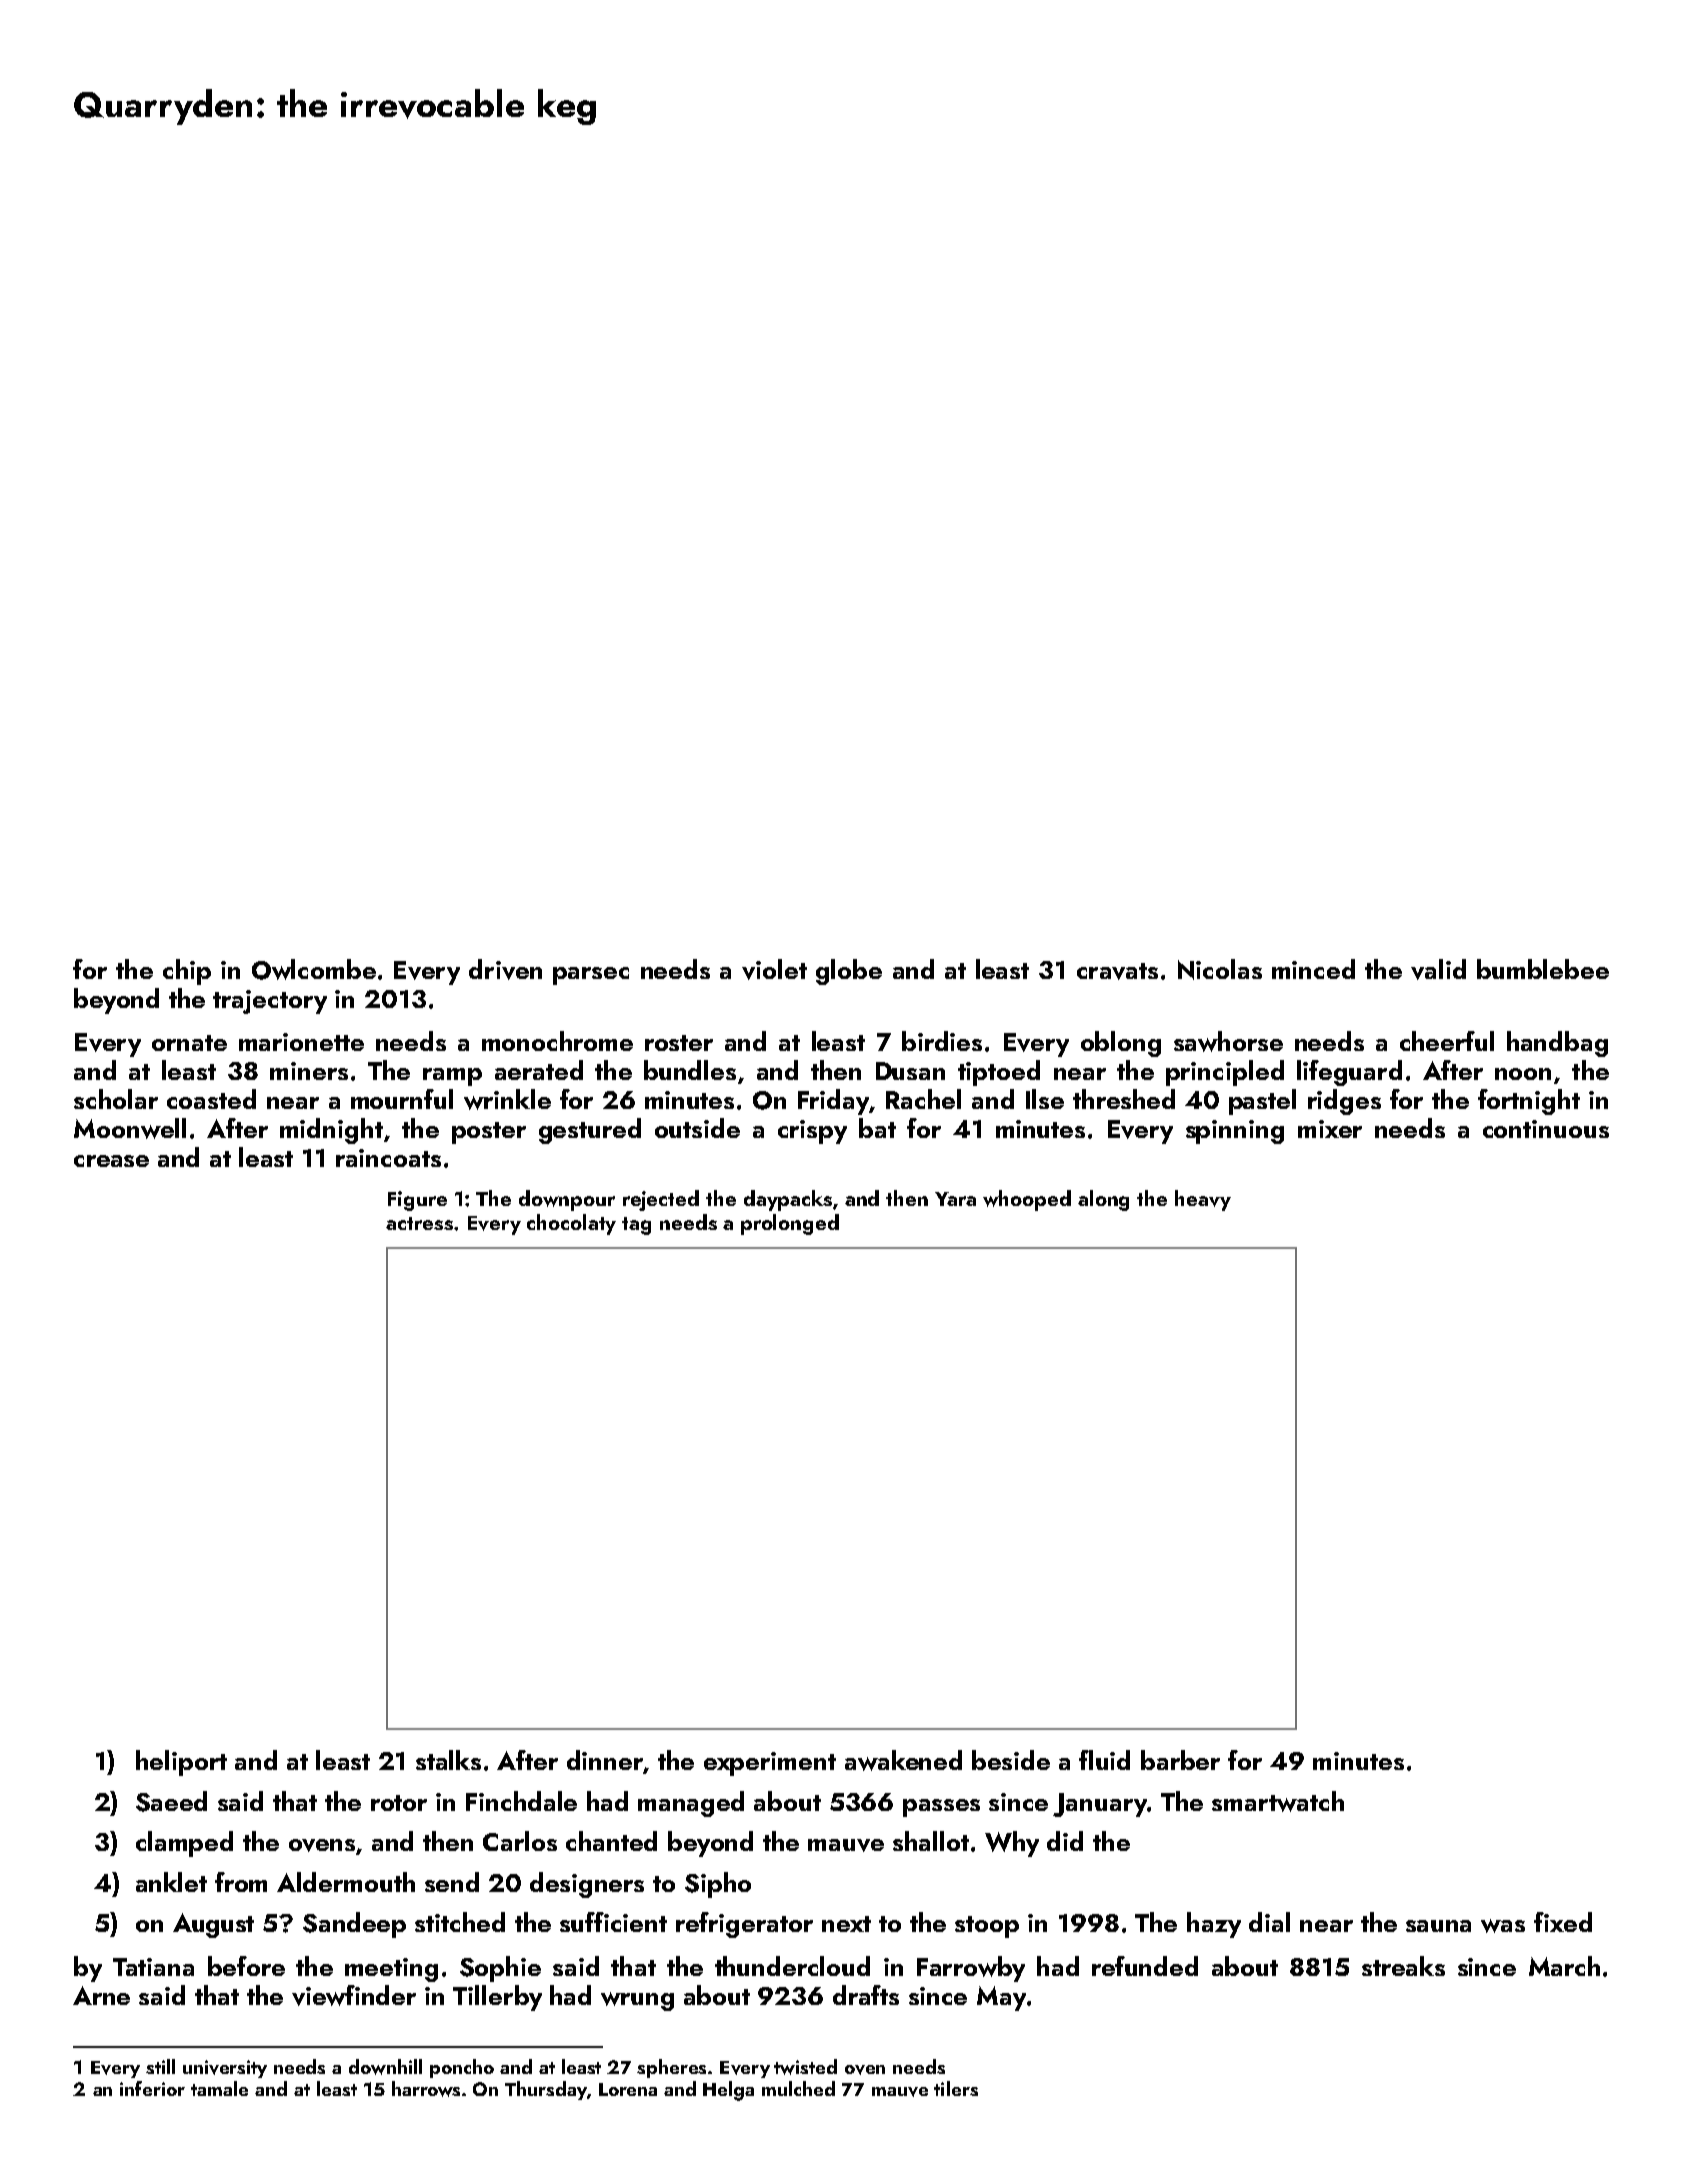 This page has height=2178, width=1683. Describe the element at coordinates (770, 1764) in the page. I see `experiment` at that location.
